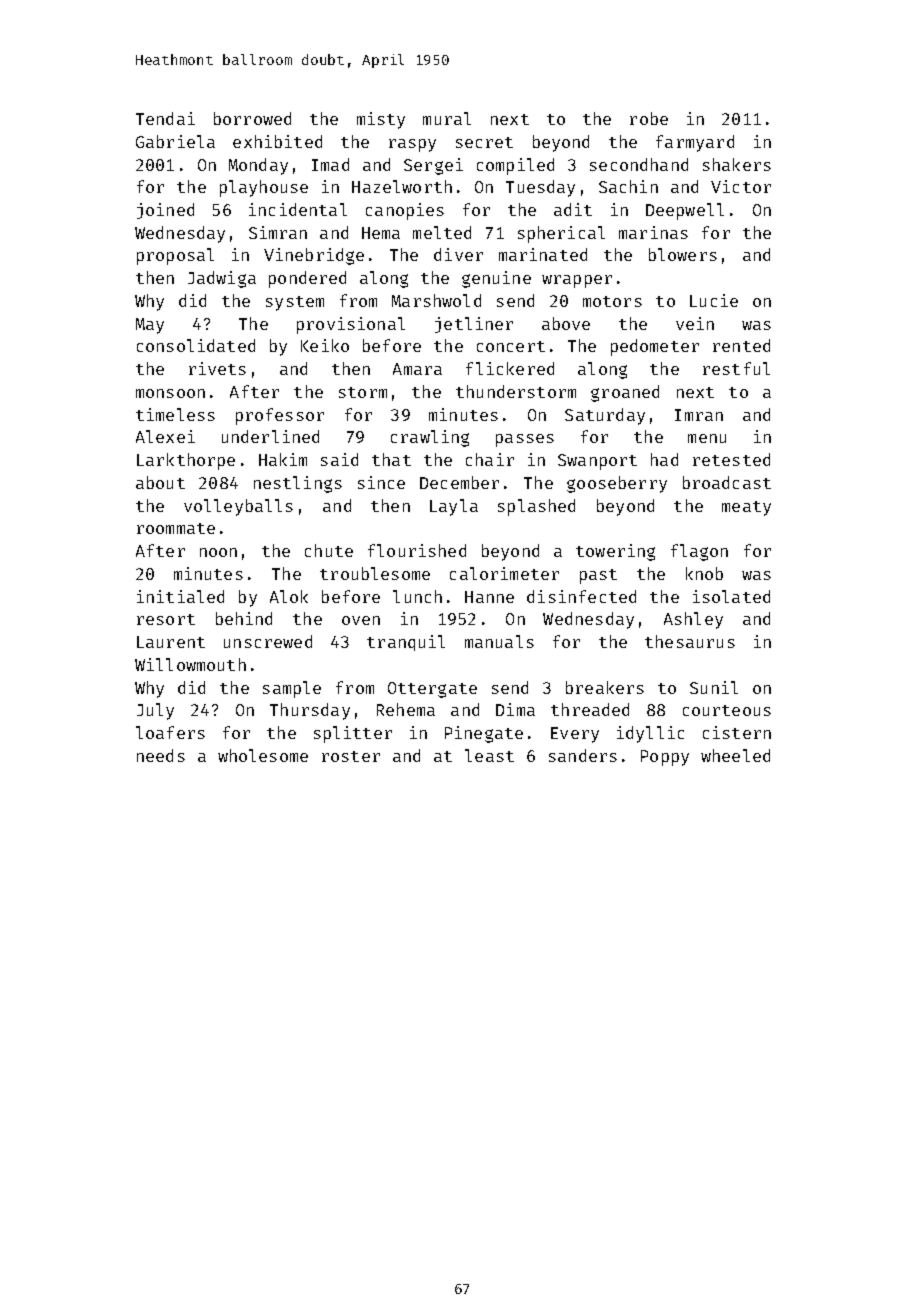 The height and width of the image is (1316, 908). I want to click on misty, so click(381, 120).
